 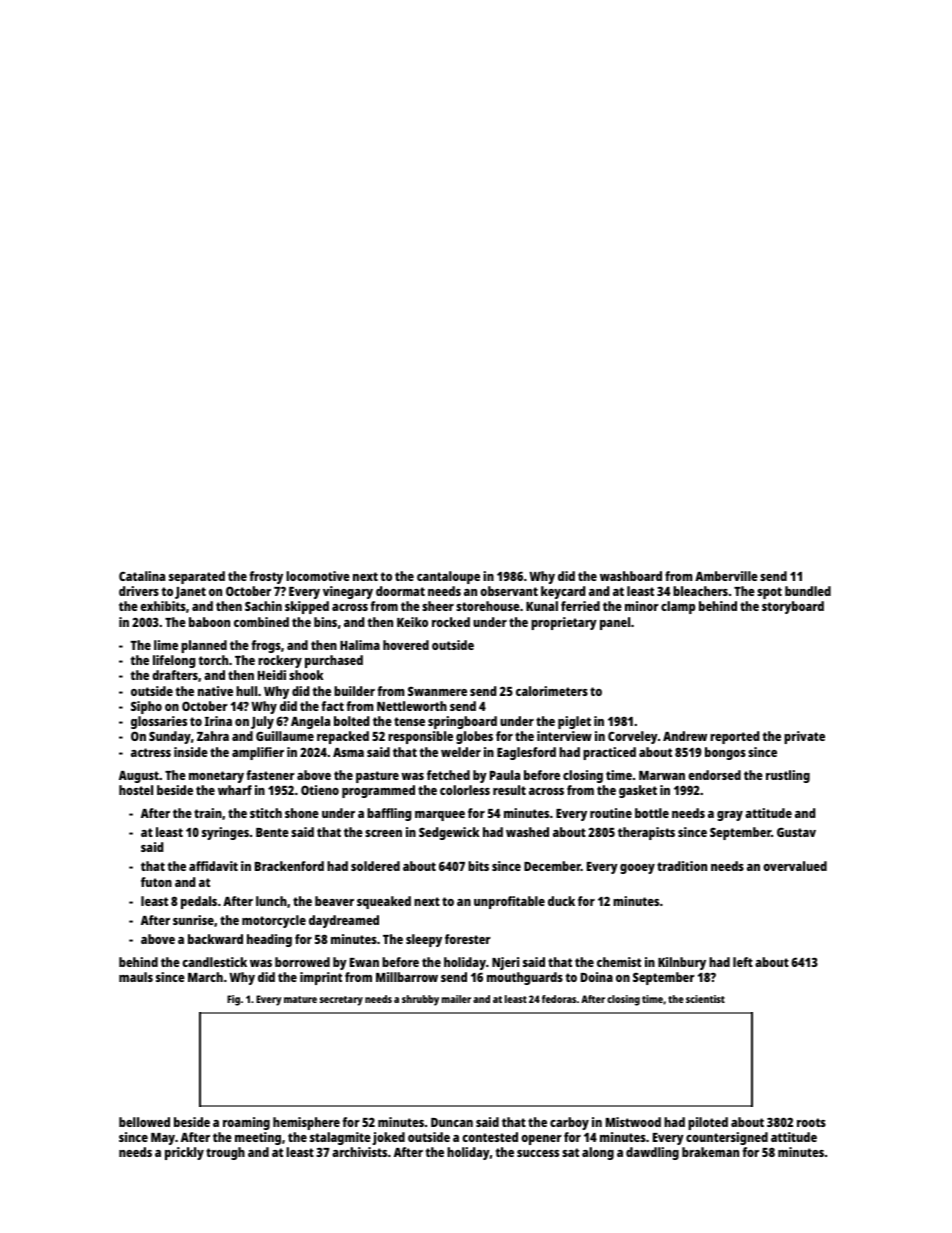 What do you see at coordinates (208, 813) in the screenshot?
I see `train` at bounding box center [208, 813].
